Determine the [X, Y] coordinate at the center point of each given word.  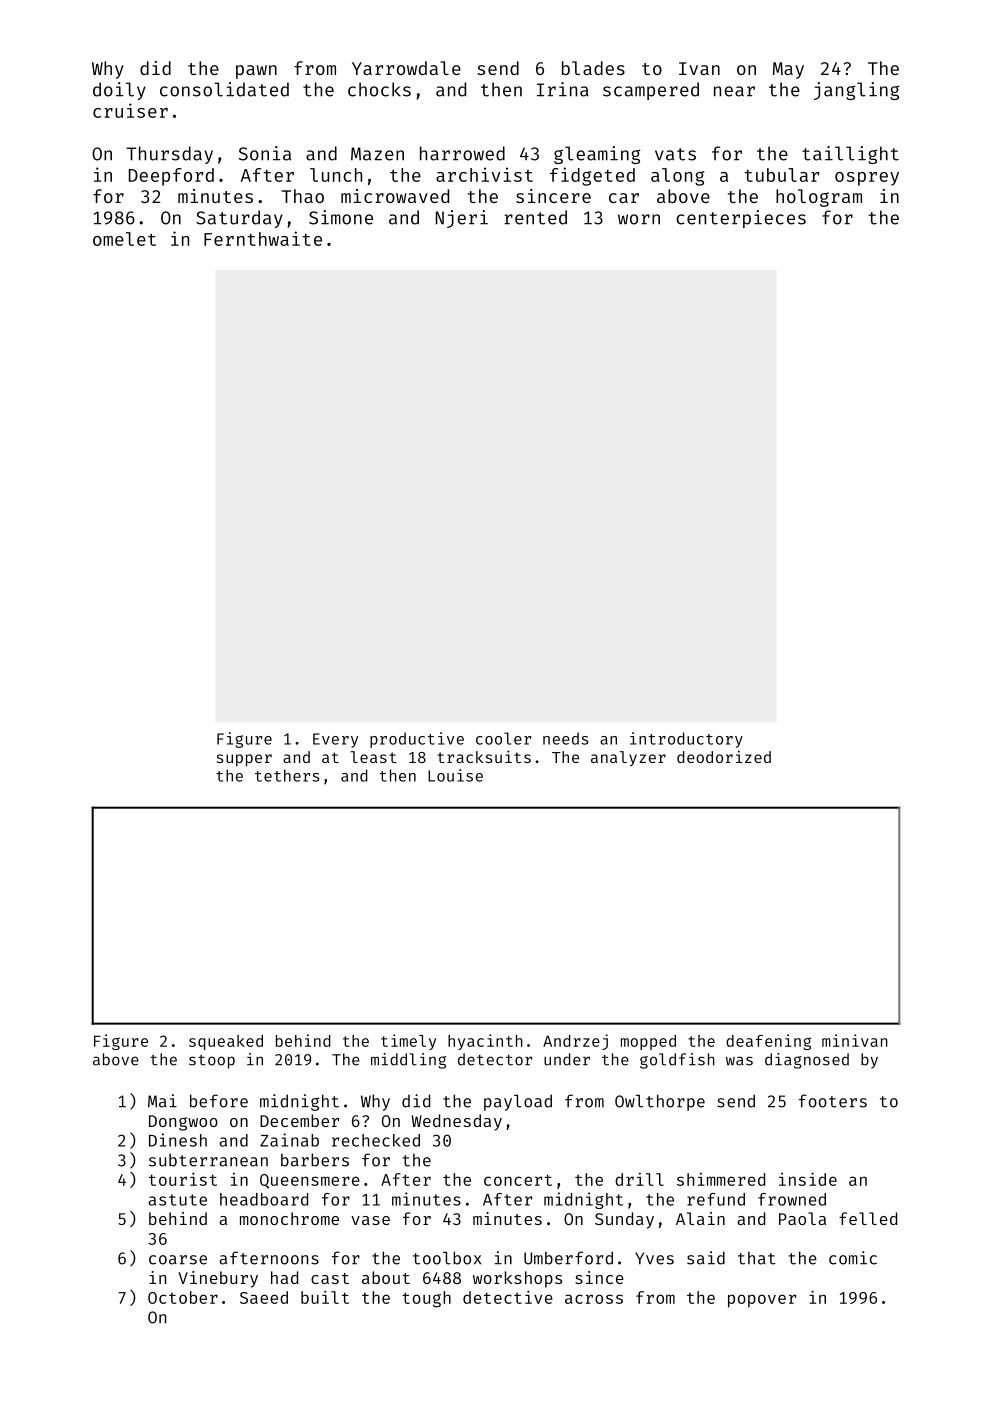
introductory [686, 740]
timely [408, 1042]
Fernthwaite [263, 238]
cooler [503, 738]
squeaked [226, 1042]
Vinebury [218, 1279]
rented [535, 217]
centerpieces [741, 219]
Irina [563, 89]
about [386, 1277]
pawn [256, 72]
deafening [768, 1042]
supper [244, 760]
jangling [857, 91]
